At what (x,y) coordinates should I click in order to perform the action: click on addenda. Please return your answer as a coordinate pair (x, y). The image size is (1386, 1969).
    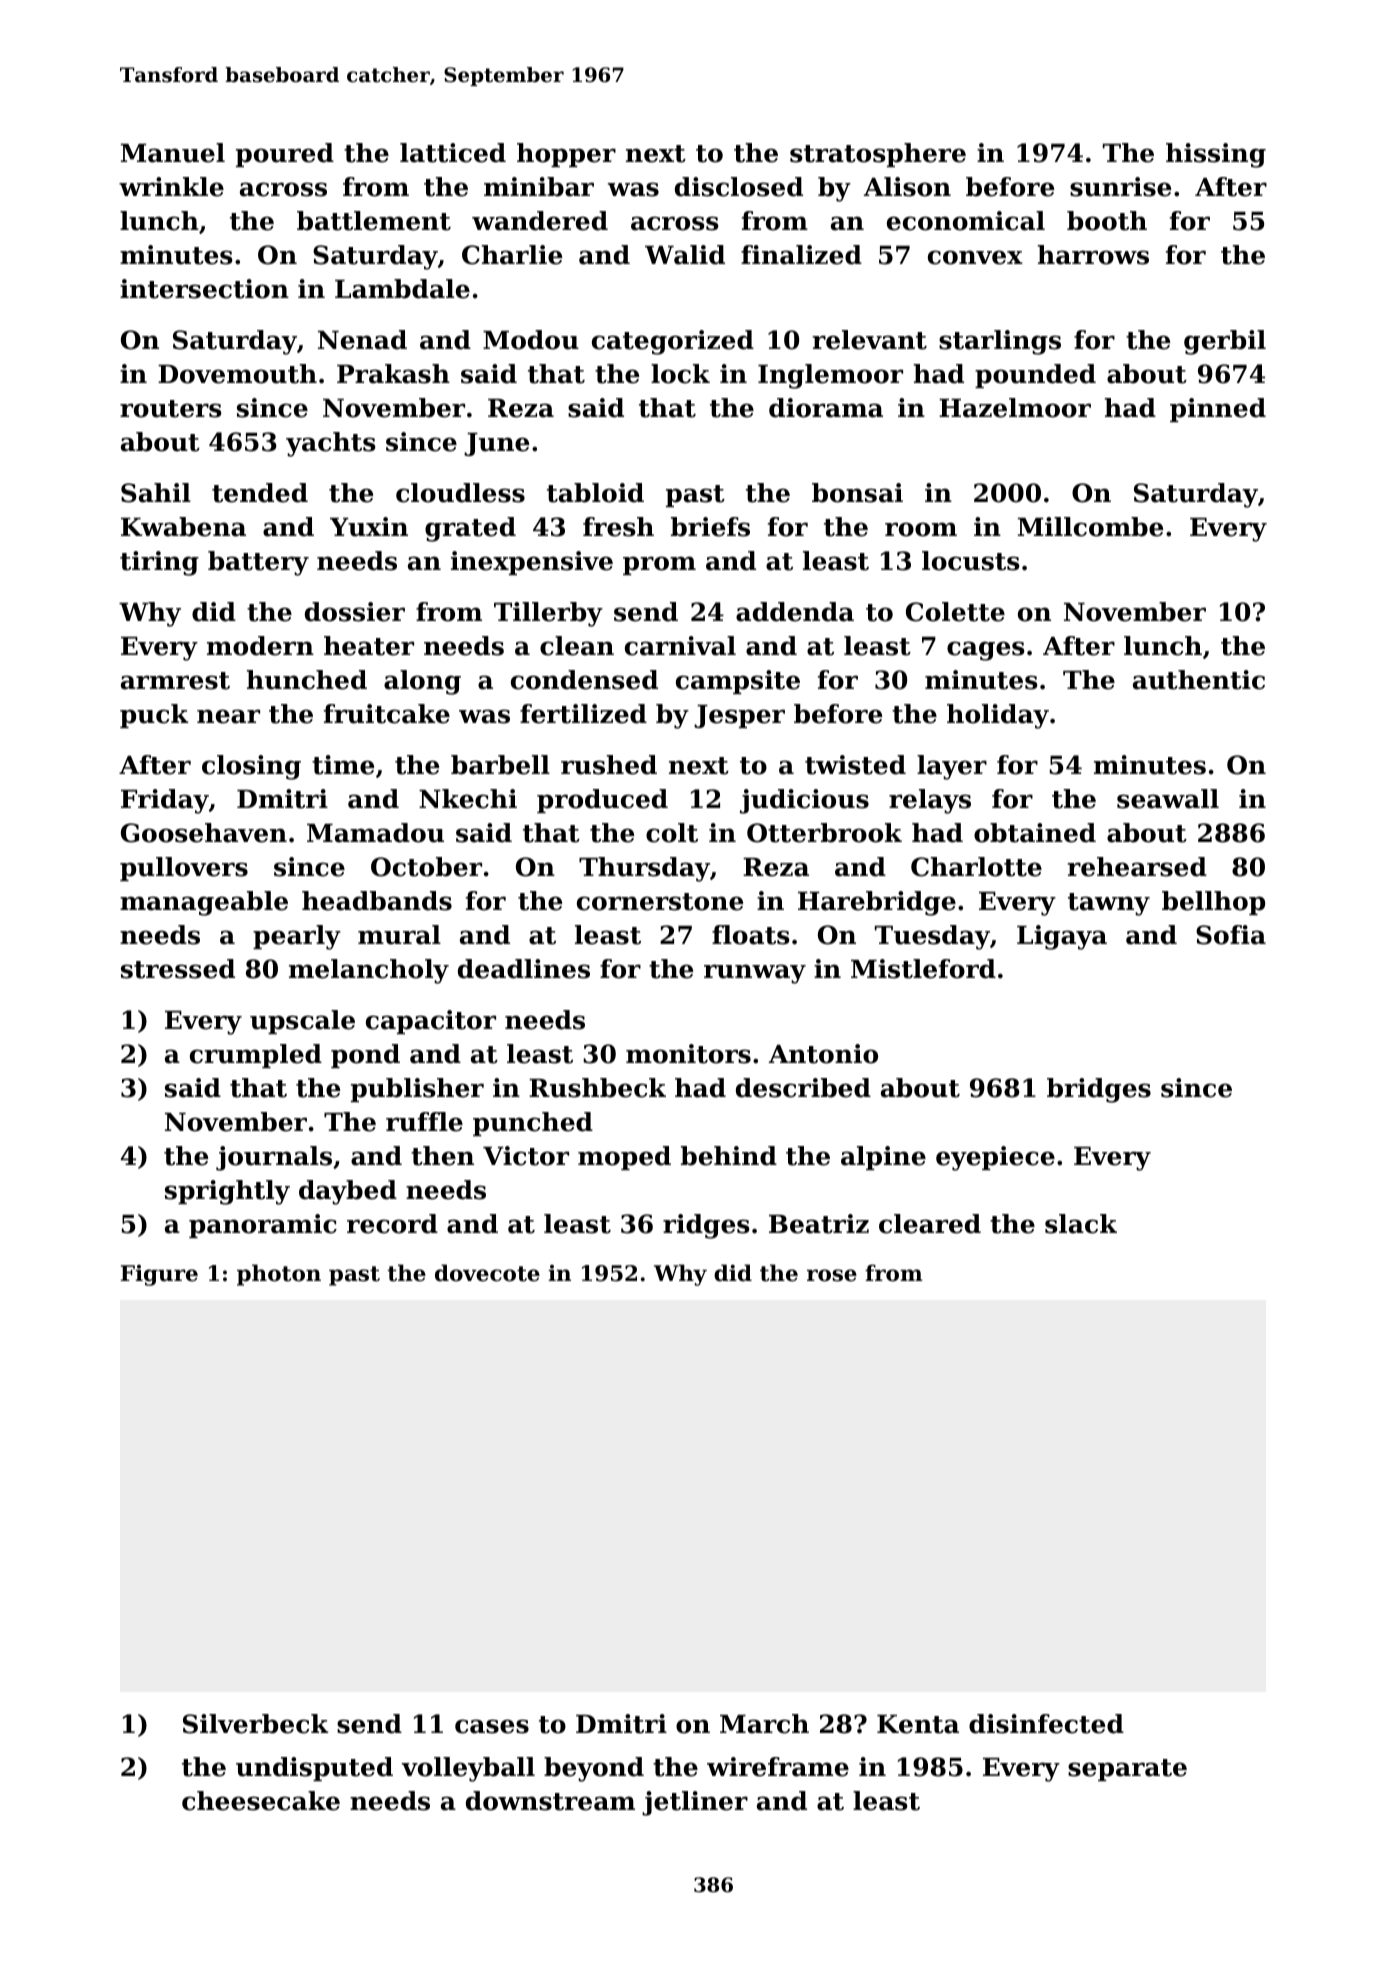
    Looking at the image, I should click on (795, 612).
